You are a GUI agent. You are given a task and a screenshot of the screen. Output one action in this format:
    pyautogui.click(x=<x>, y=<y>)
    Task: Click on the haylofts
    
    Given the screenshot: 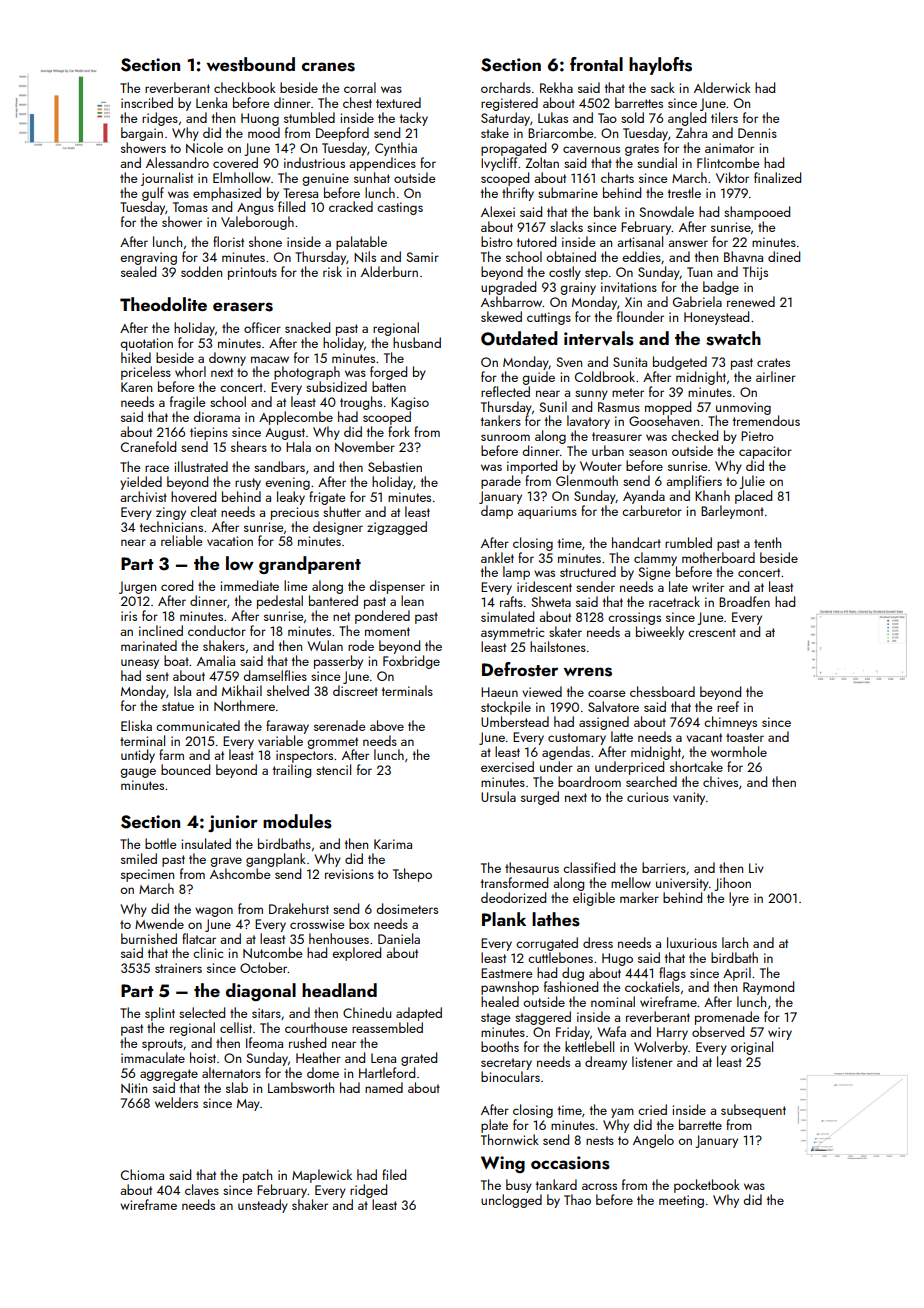 What is the action you would take?
    pyautogui.click(x=660, y=66)
